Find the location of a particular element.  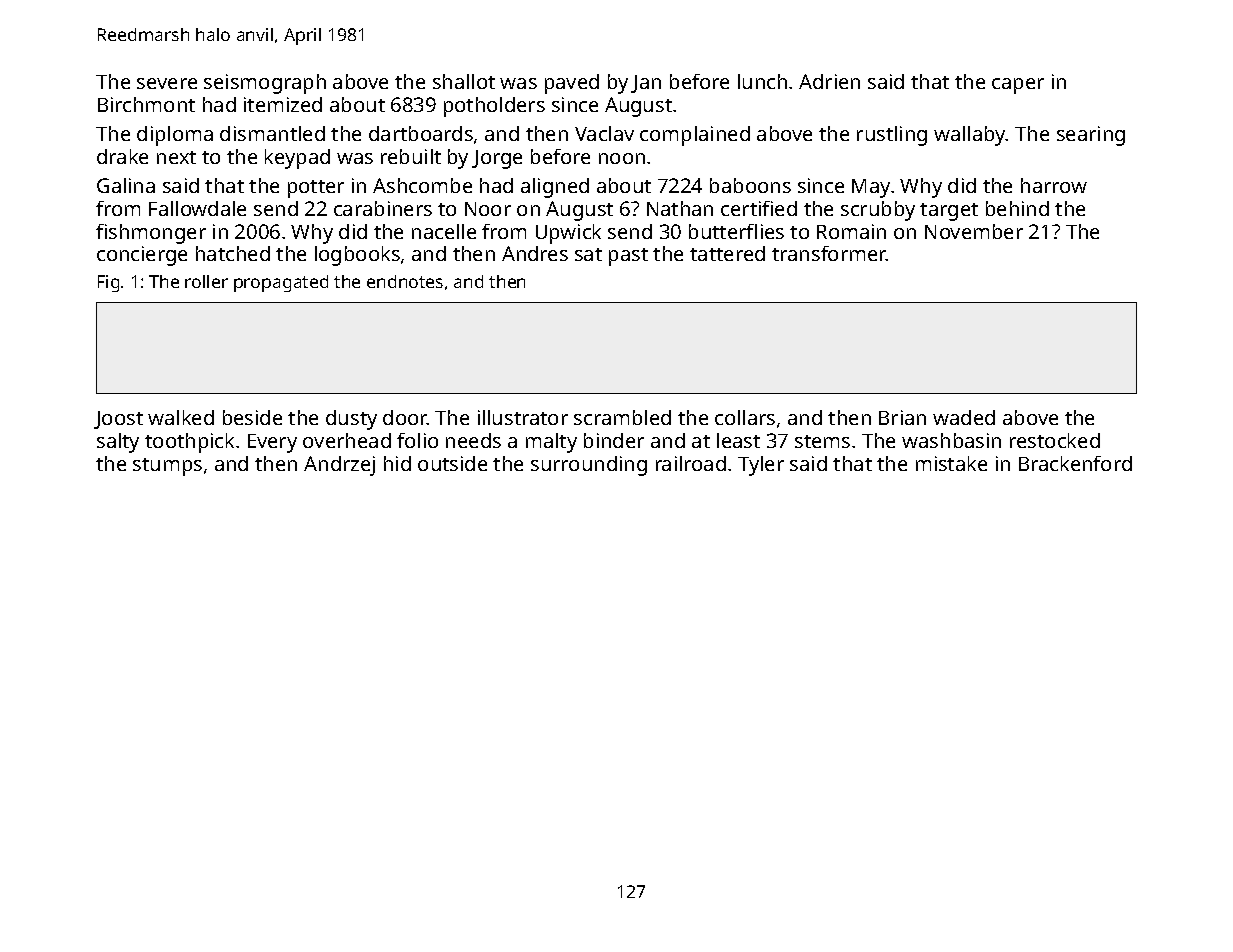

Tyler is located at coordinates (761, 466).
